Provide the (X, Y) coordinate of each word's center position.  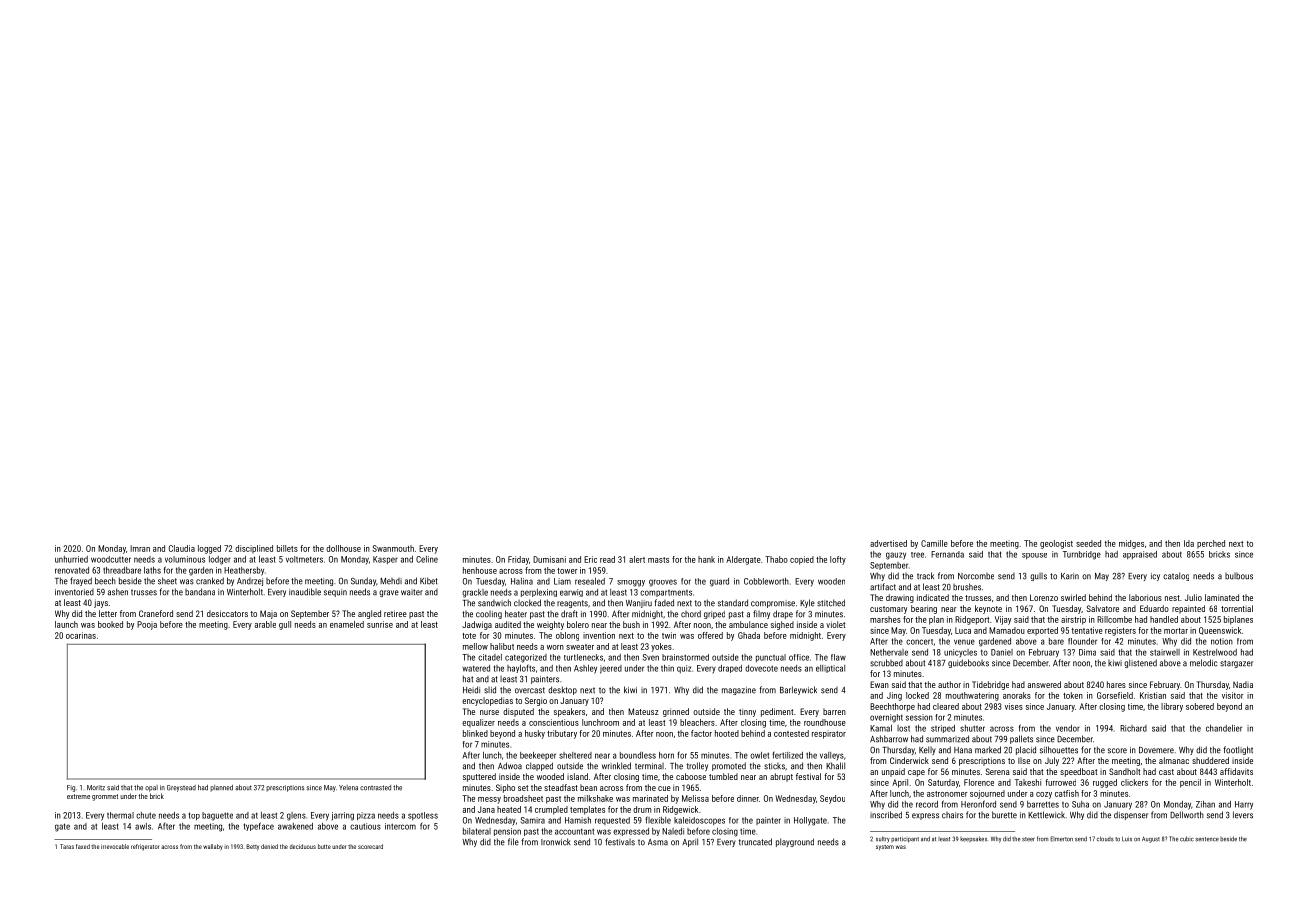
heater (516, 614)
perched (1211, 544)
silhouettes (1059, 750)
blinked (475, 733)
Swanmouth (393, 548)
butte (324, 846)
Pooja (147, 625)
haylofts (521, 668)
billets (287, 548)
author (949, 684)
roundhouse (825, 722)
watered (476, 668)
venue (964, 642)
